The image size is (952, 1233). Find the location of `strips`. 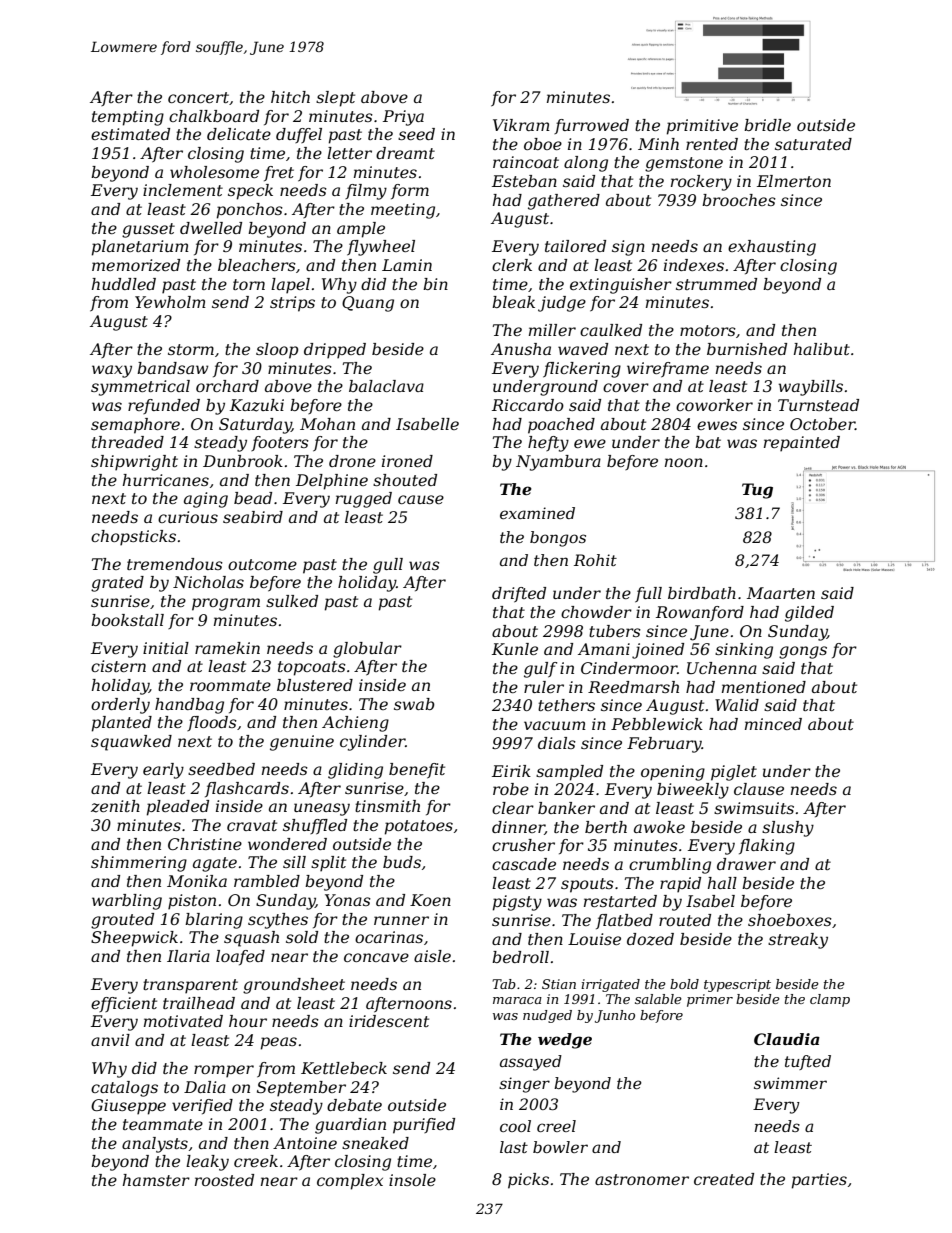

strips is located at coordinates (292, 304).
